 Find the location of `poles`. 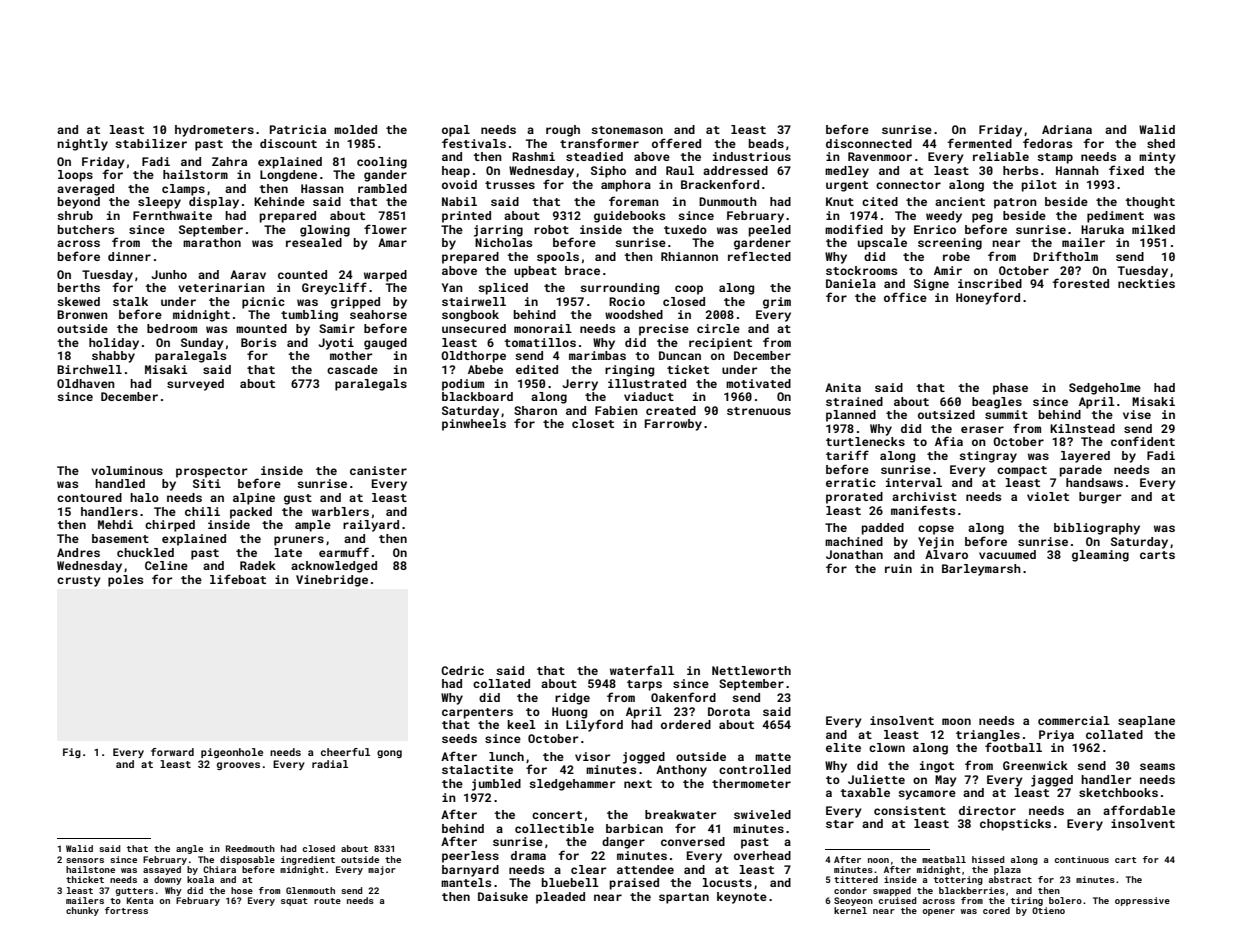

poles is located at coordinates (125, 581).
